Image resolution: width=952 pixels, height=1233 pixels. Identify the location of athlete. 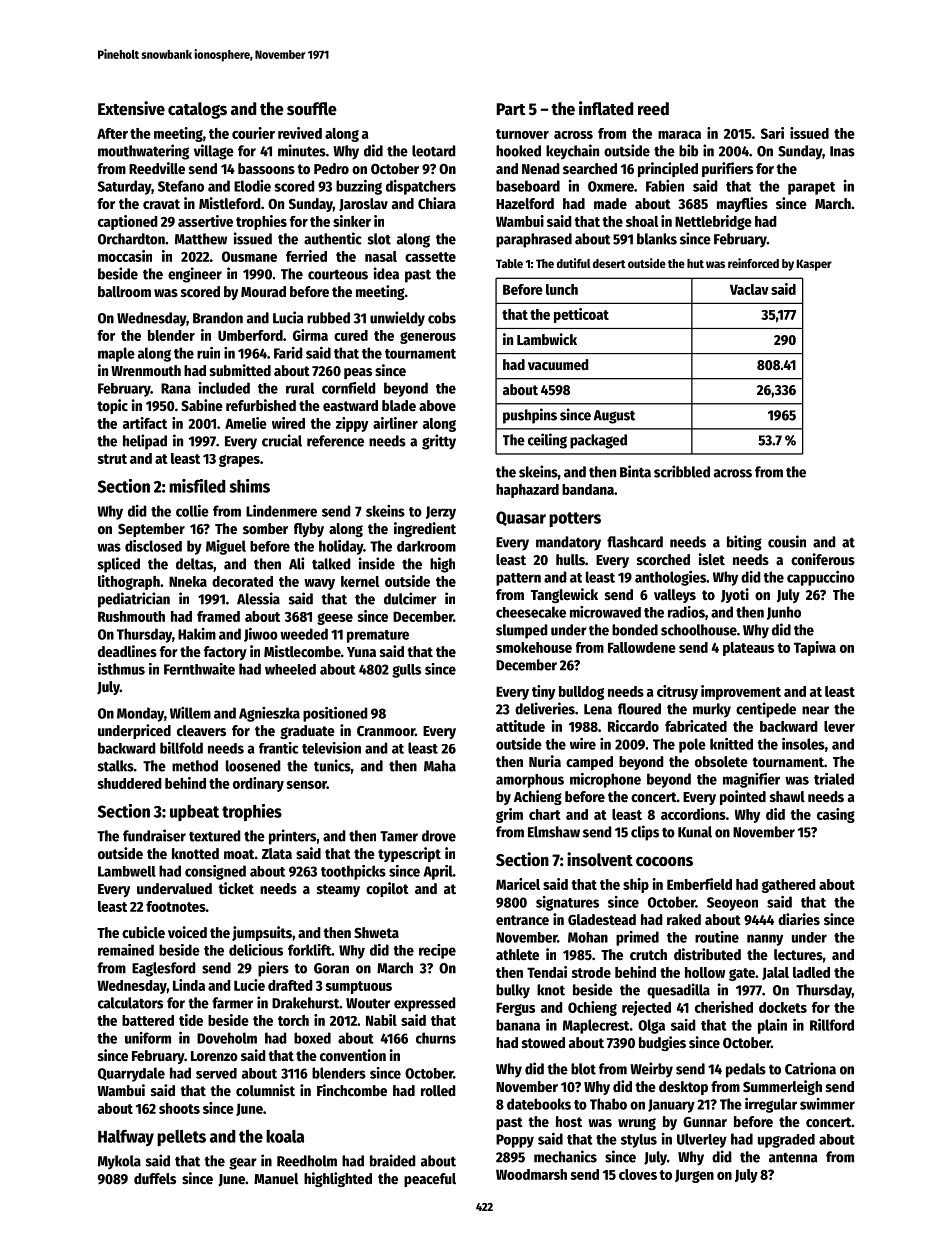
(517, 954).
